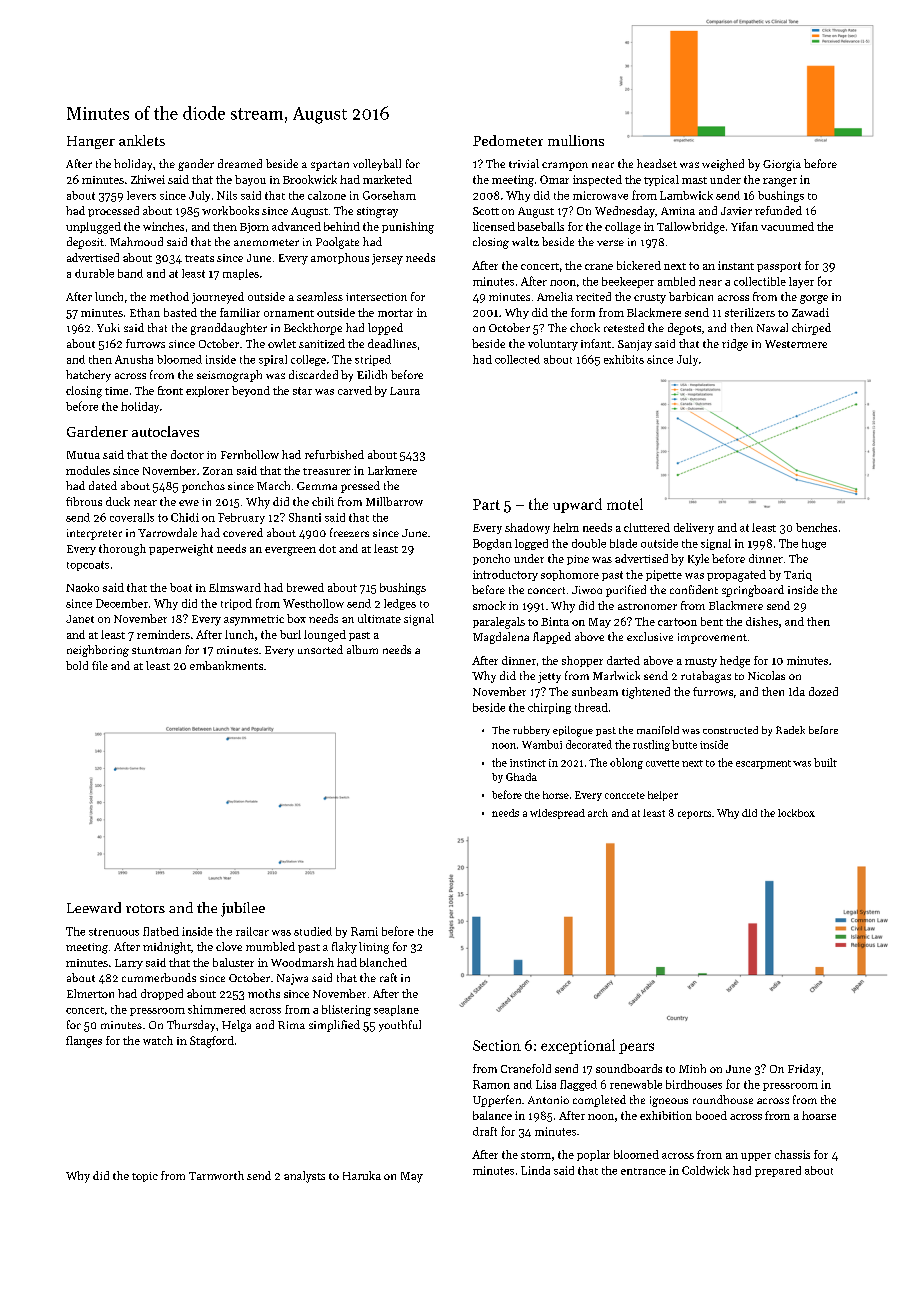  Describe the element at coordinates (501, 638) in the page. I see `Magdalena` at that location.
